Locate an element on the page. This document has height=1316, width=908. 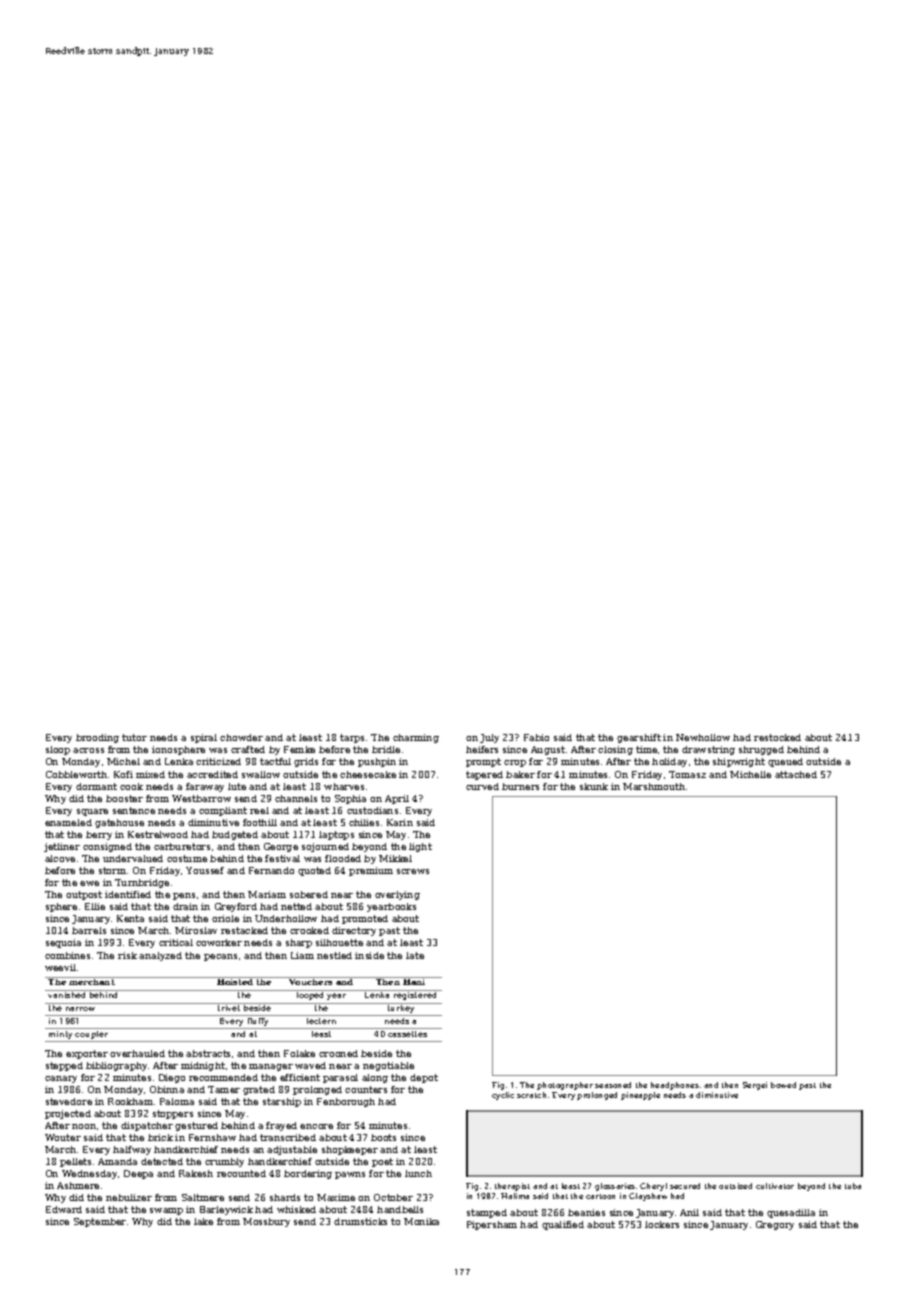
light is located at coordinates (420, 847).
